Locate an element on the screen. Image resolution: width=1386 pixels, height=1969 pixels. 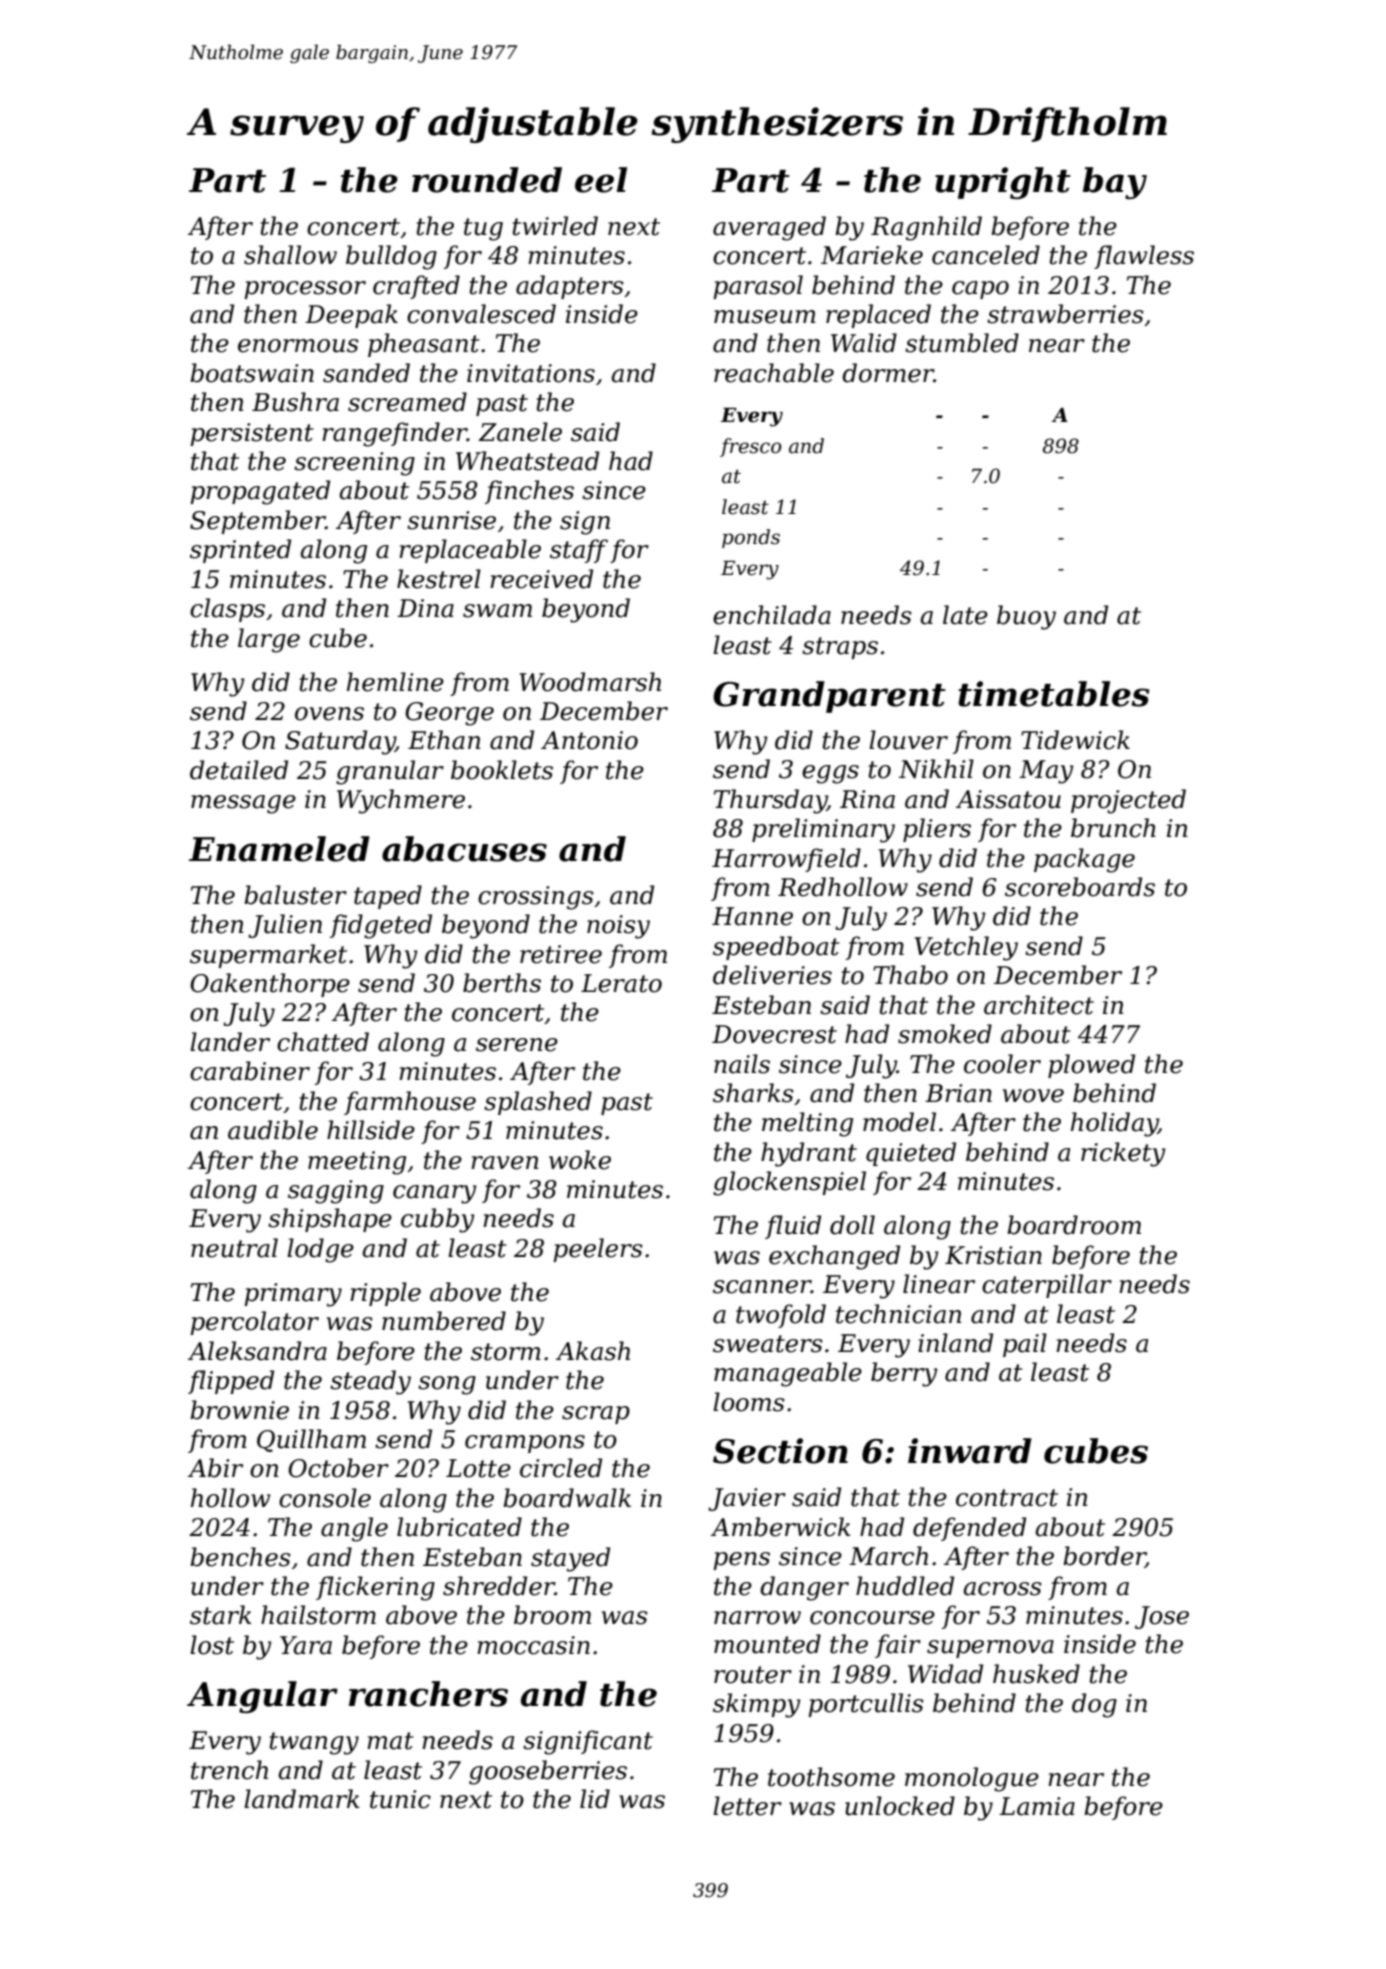
invitations is located at coordinates (531, 373).
